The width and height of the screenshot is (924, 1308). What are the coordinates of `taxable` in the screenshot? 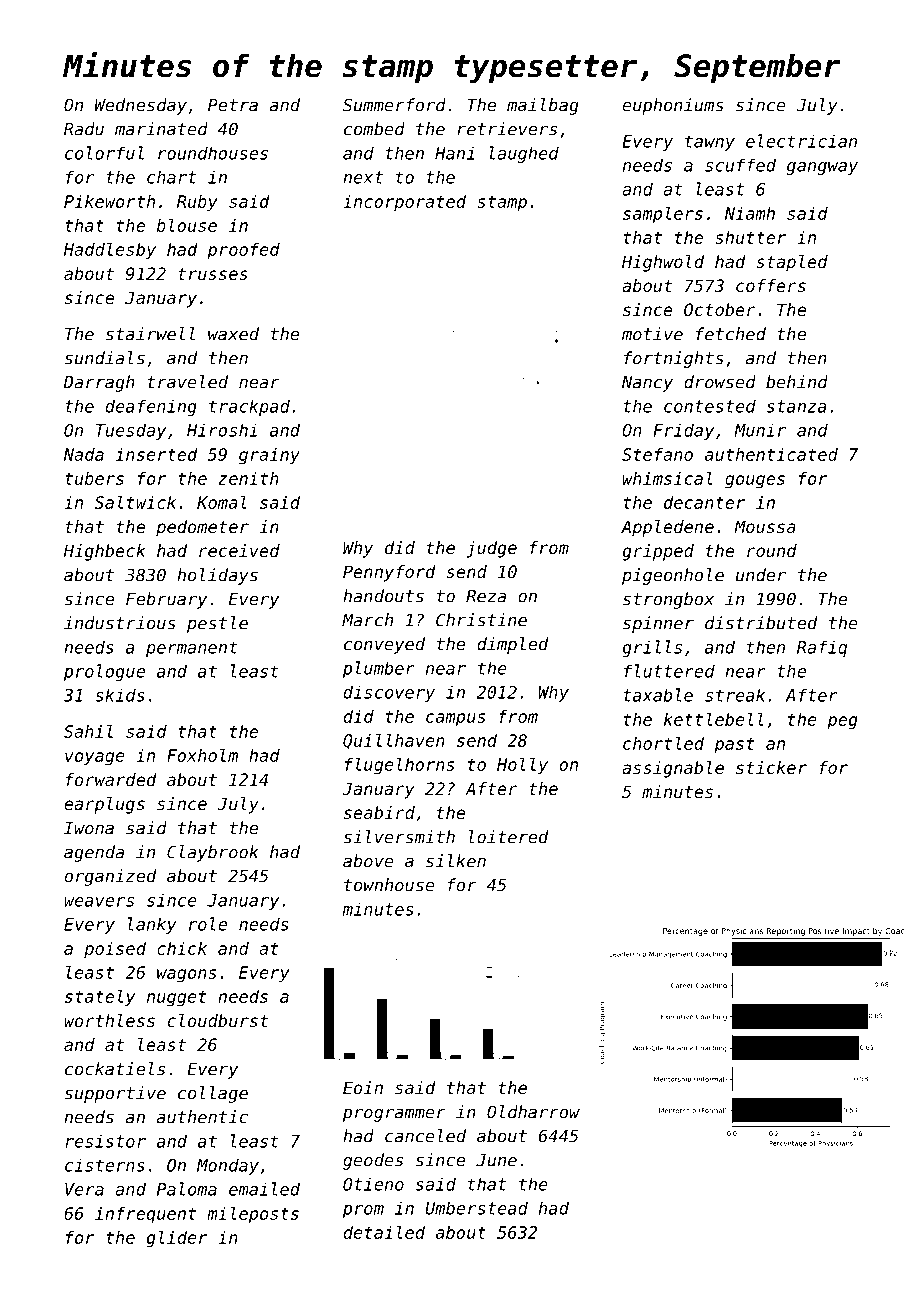 It's located at (658, 695).
